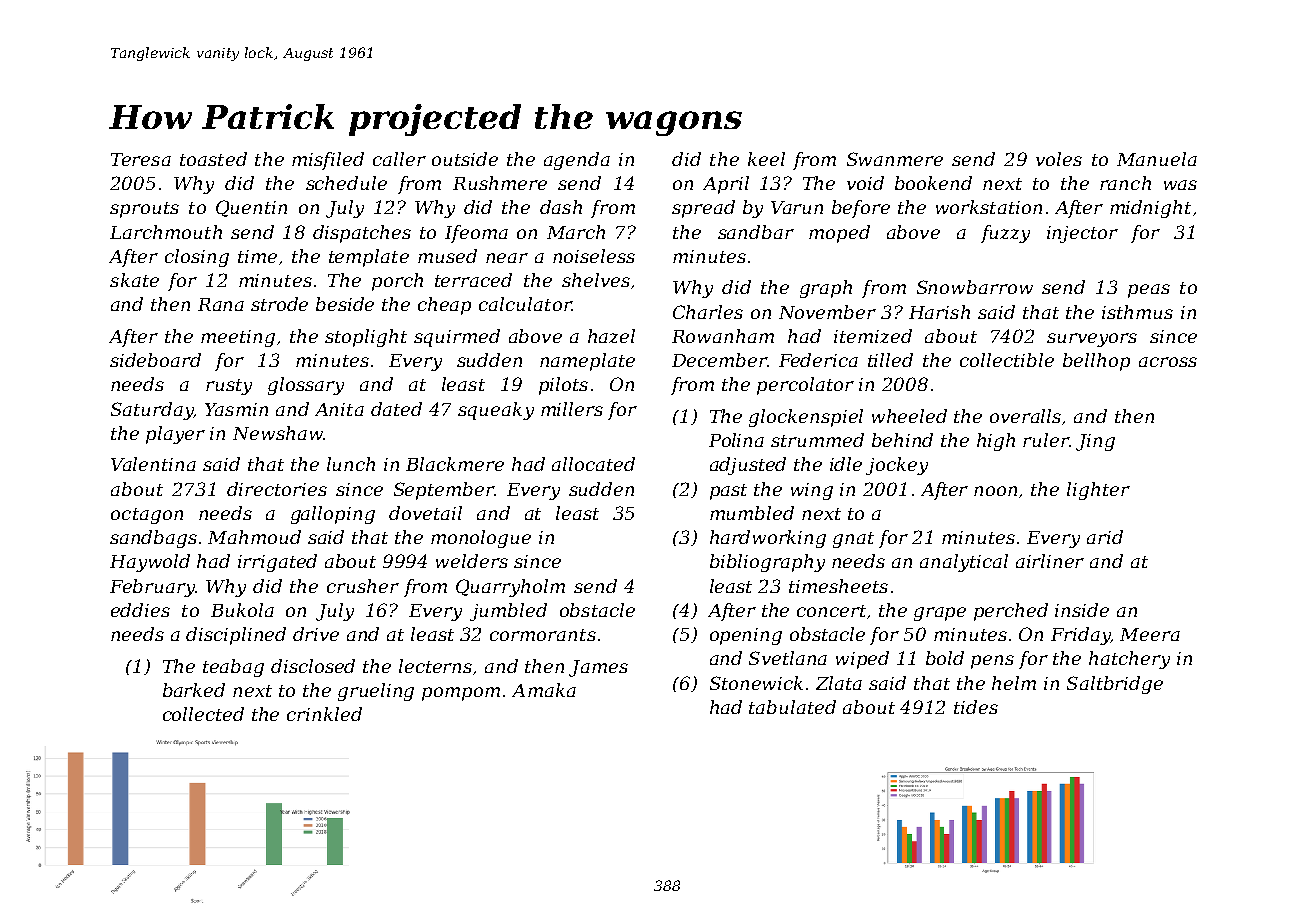  What do you see at coordinates (251, 208) in the screenshot?
I see `Quentin` at bounding box center [251, 208].
